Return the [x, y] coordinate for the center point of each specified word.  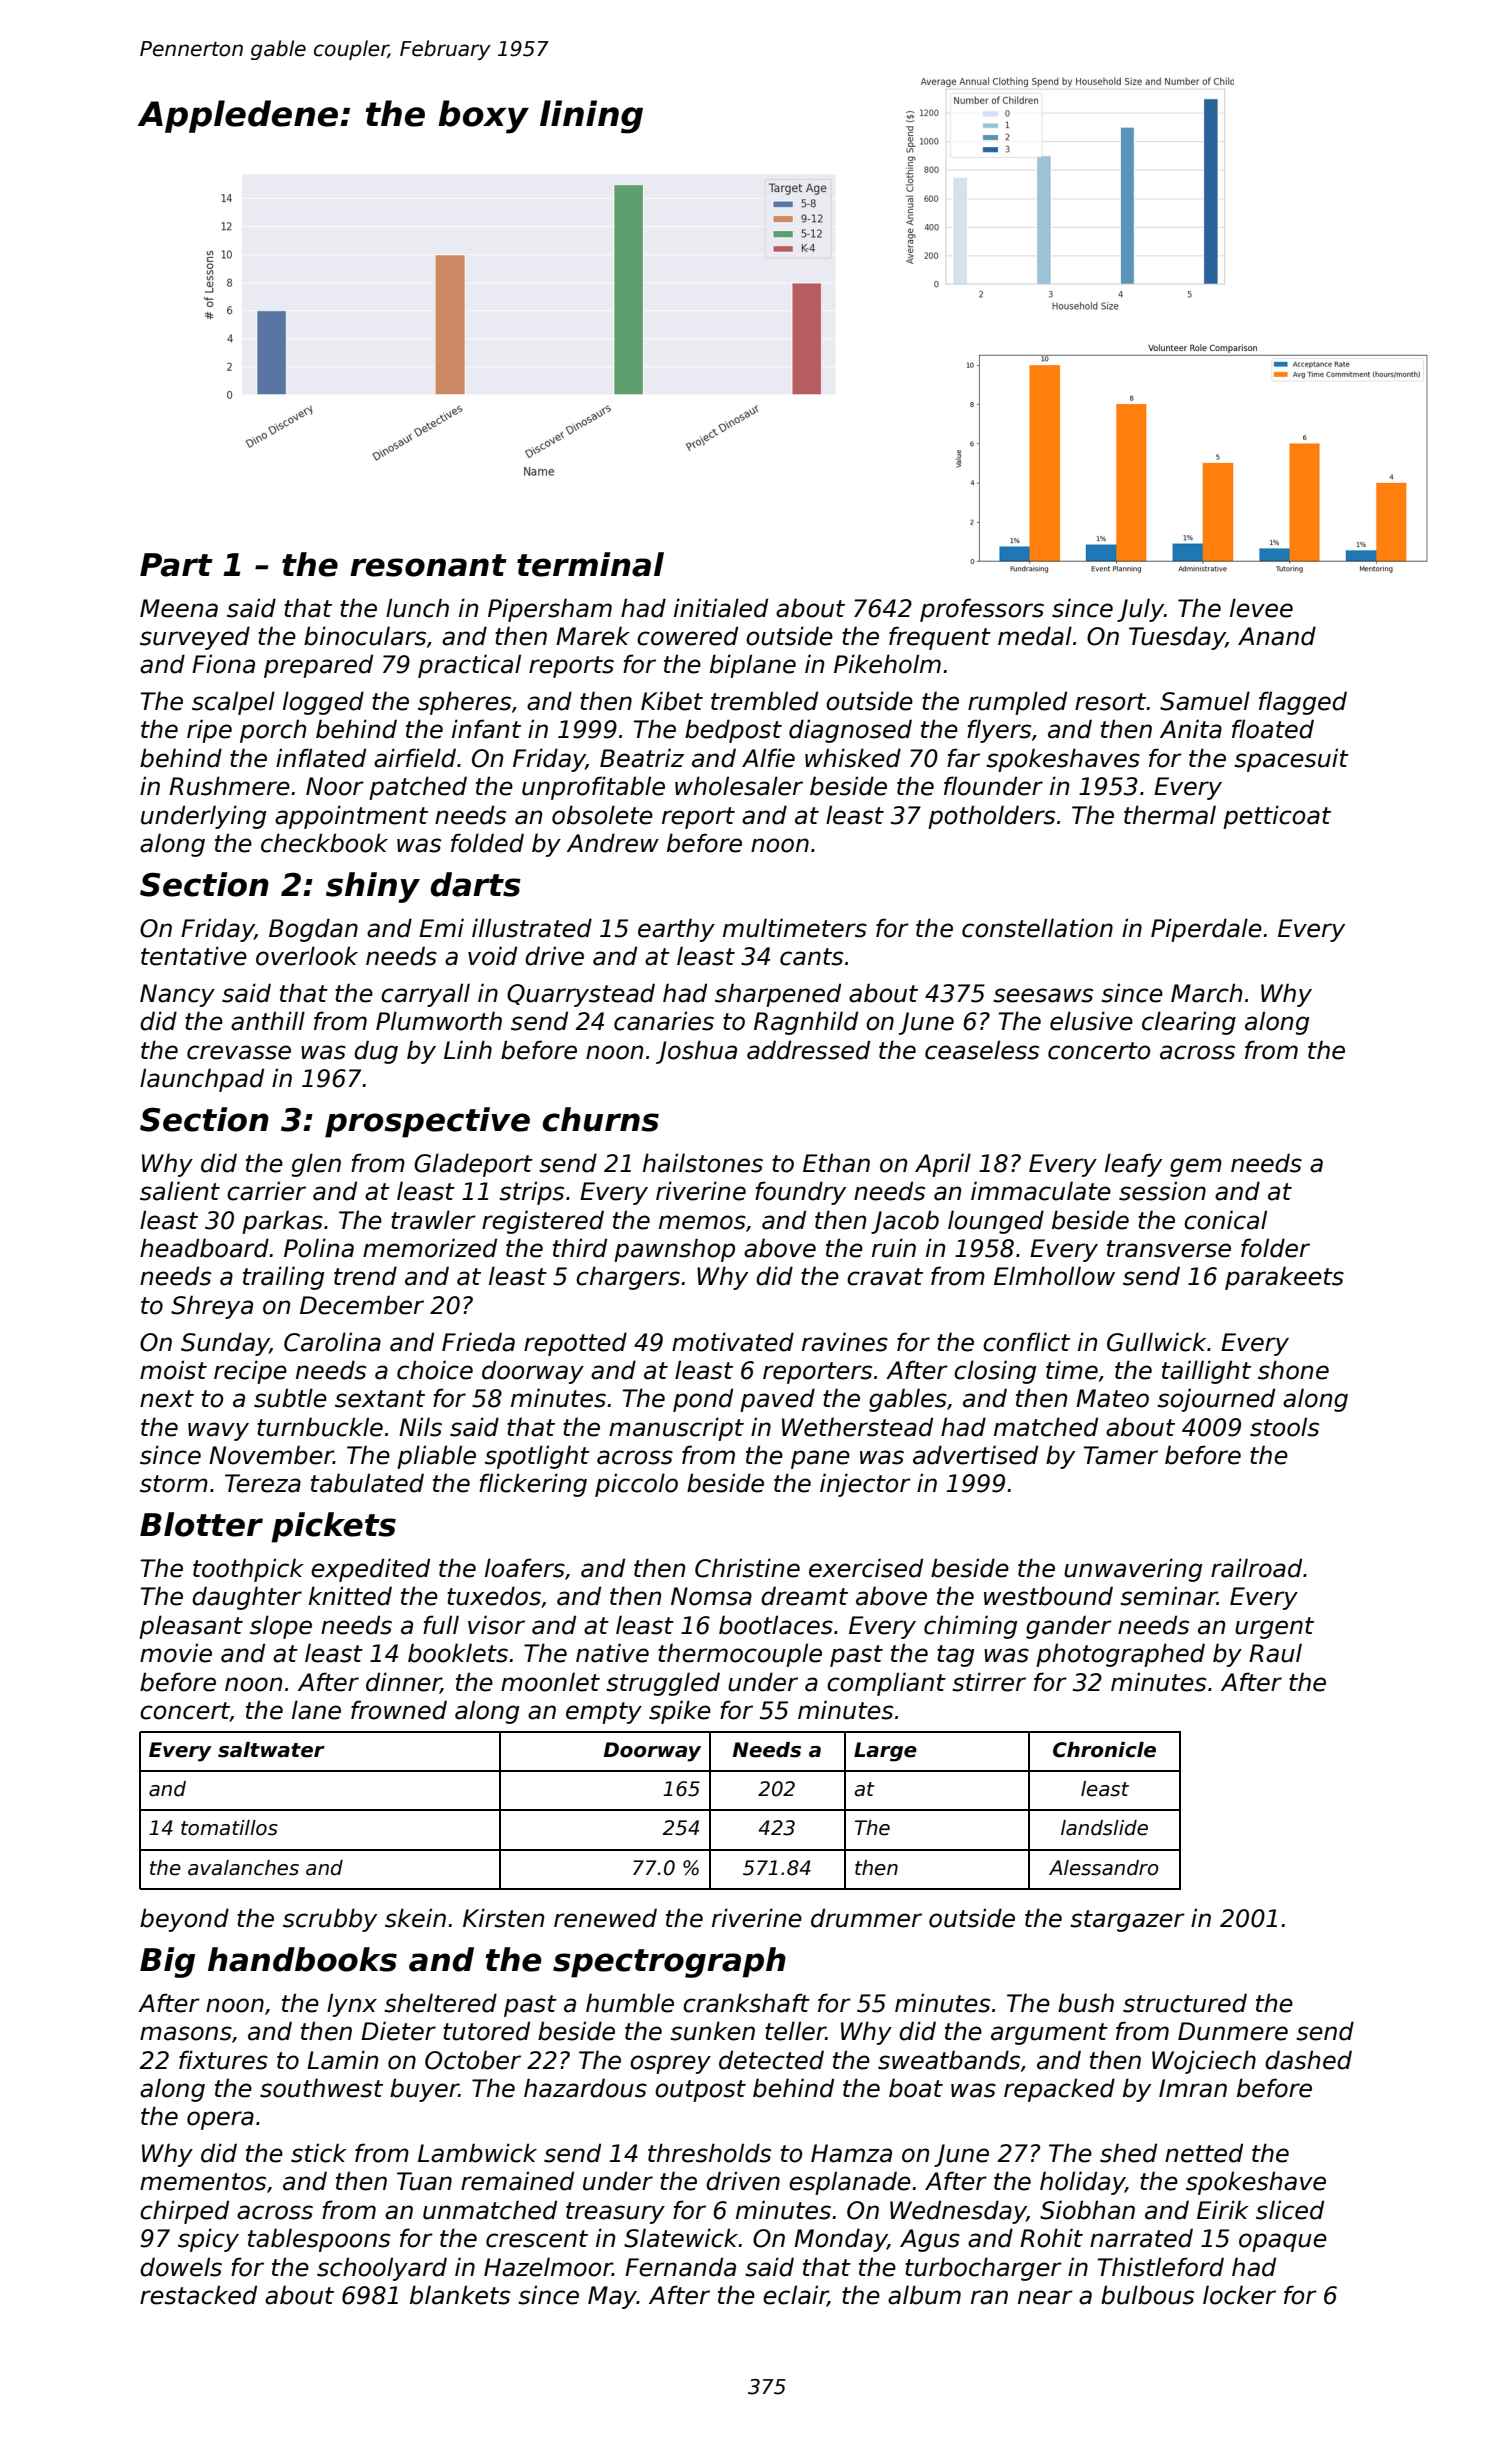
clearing [1189, 1023]
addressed [808, 1050]
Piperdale [1206, 930]
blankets [460, 2295]
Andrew [613, 843]
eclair [795, 2296]
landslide [1104, 1828]
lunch [417, 608]
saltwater [271, 1750]
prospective [427, 1122]
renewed [605, 1918]
